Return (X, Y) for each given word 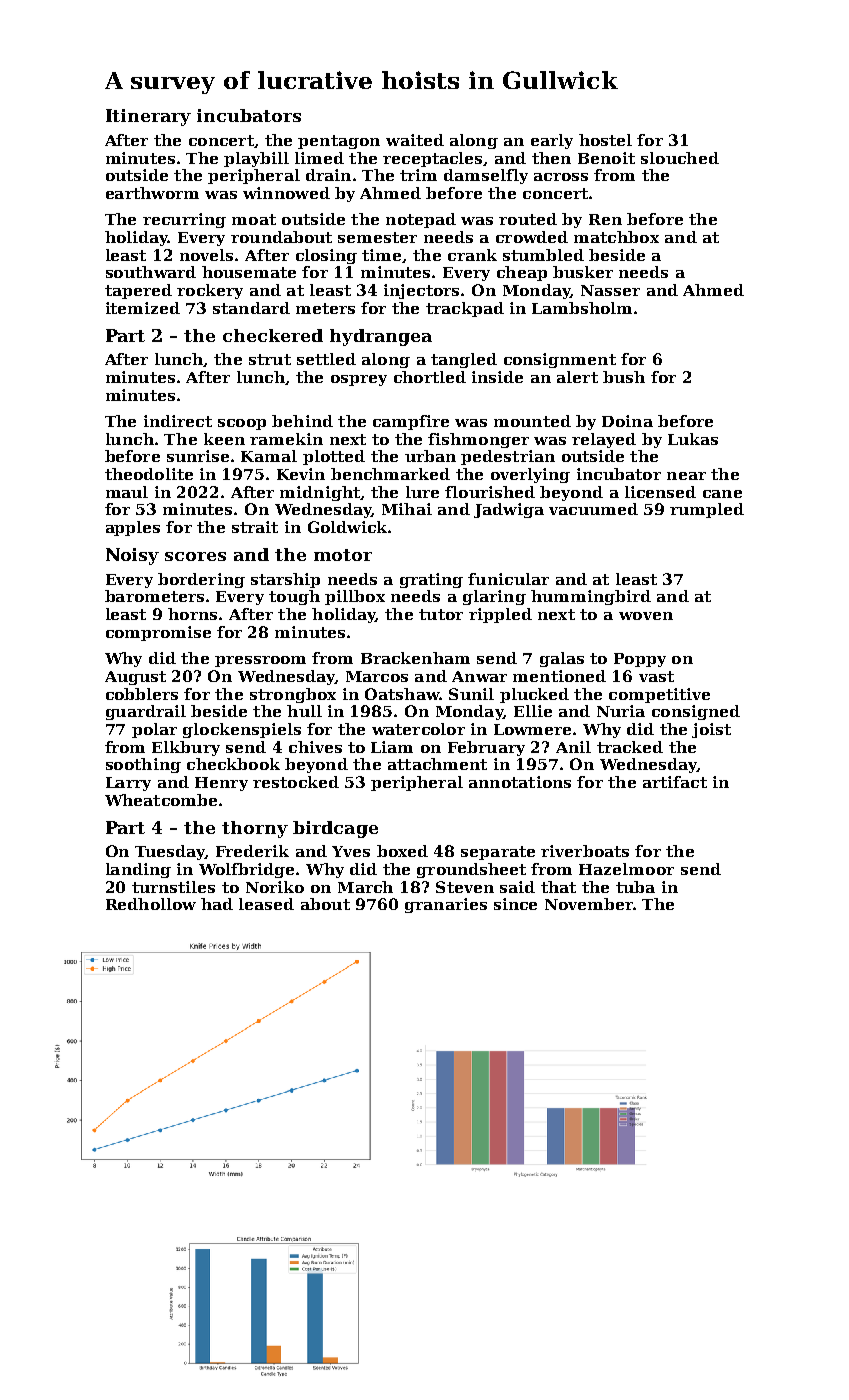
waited (415, 140)
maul (127, 492)
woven (646, 616)
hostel (605, 140)
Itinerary (148, 117)
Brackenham (415, 658)
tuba (635, 887)
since (515, 904)
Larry (128, 784)
